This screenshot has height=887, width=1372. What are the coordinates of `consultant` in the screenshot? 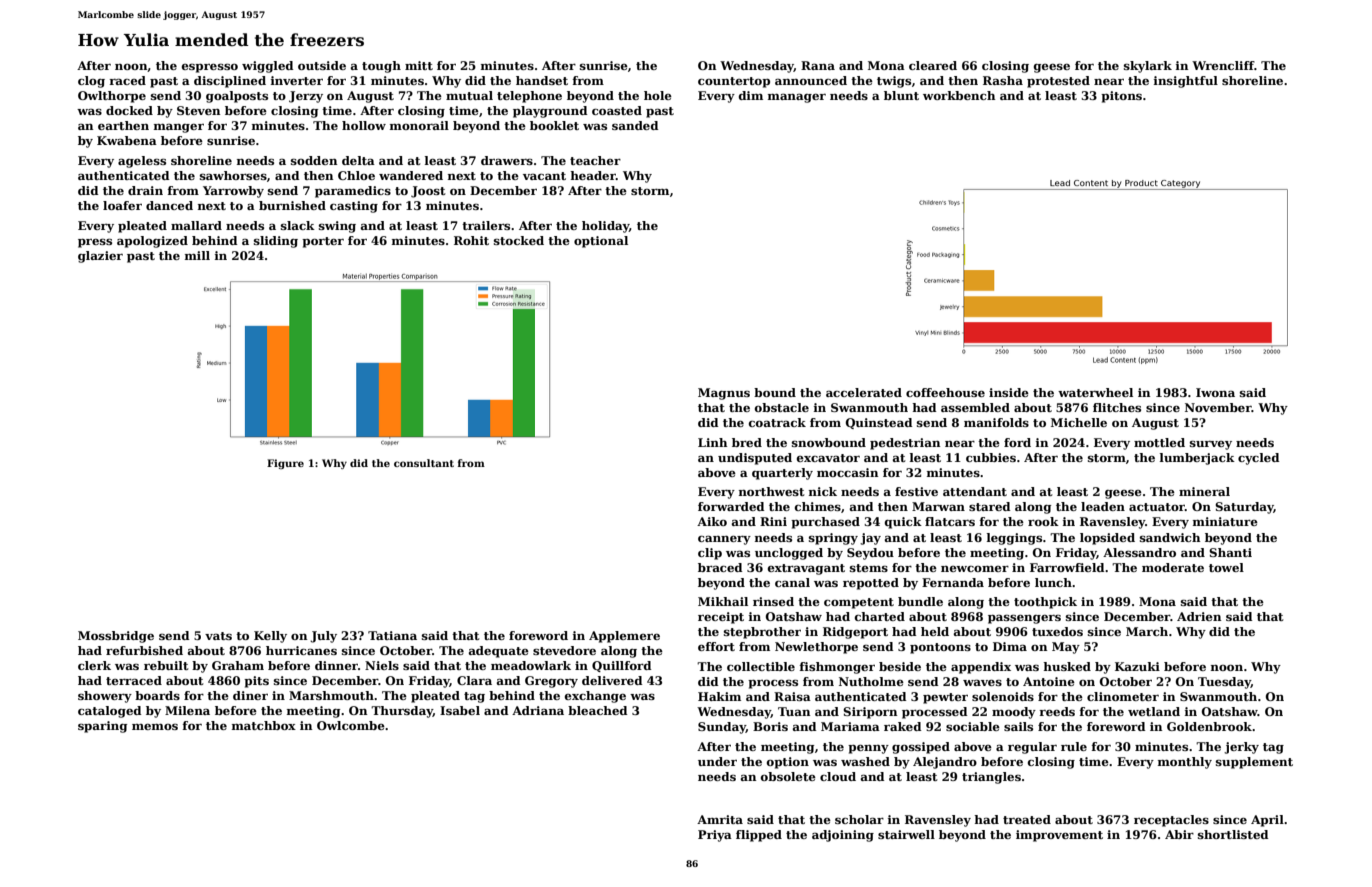 It's located at (424, 463).
